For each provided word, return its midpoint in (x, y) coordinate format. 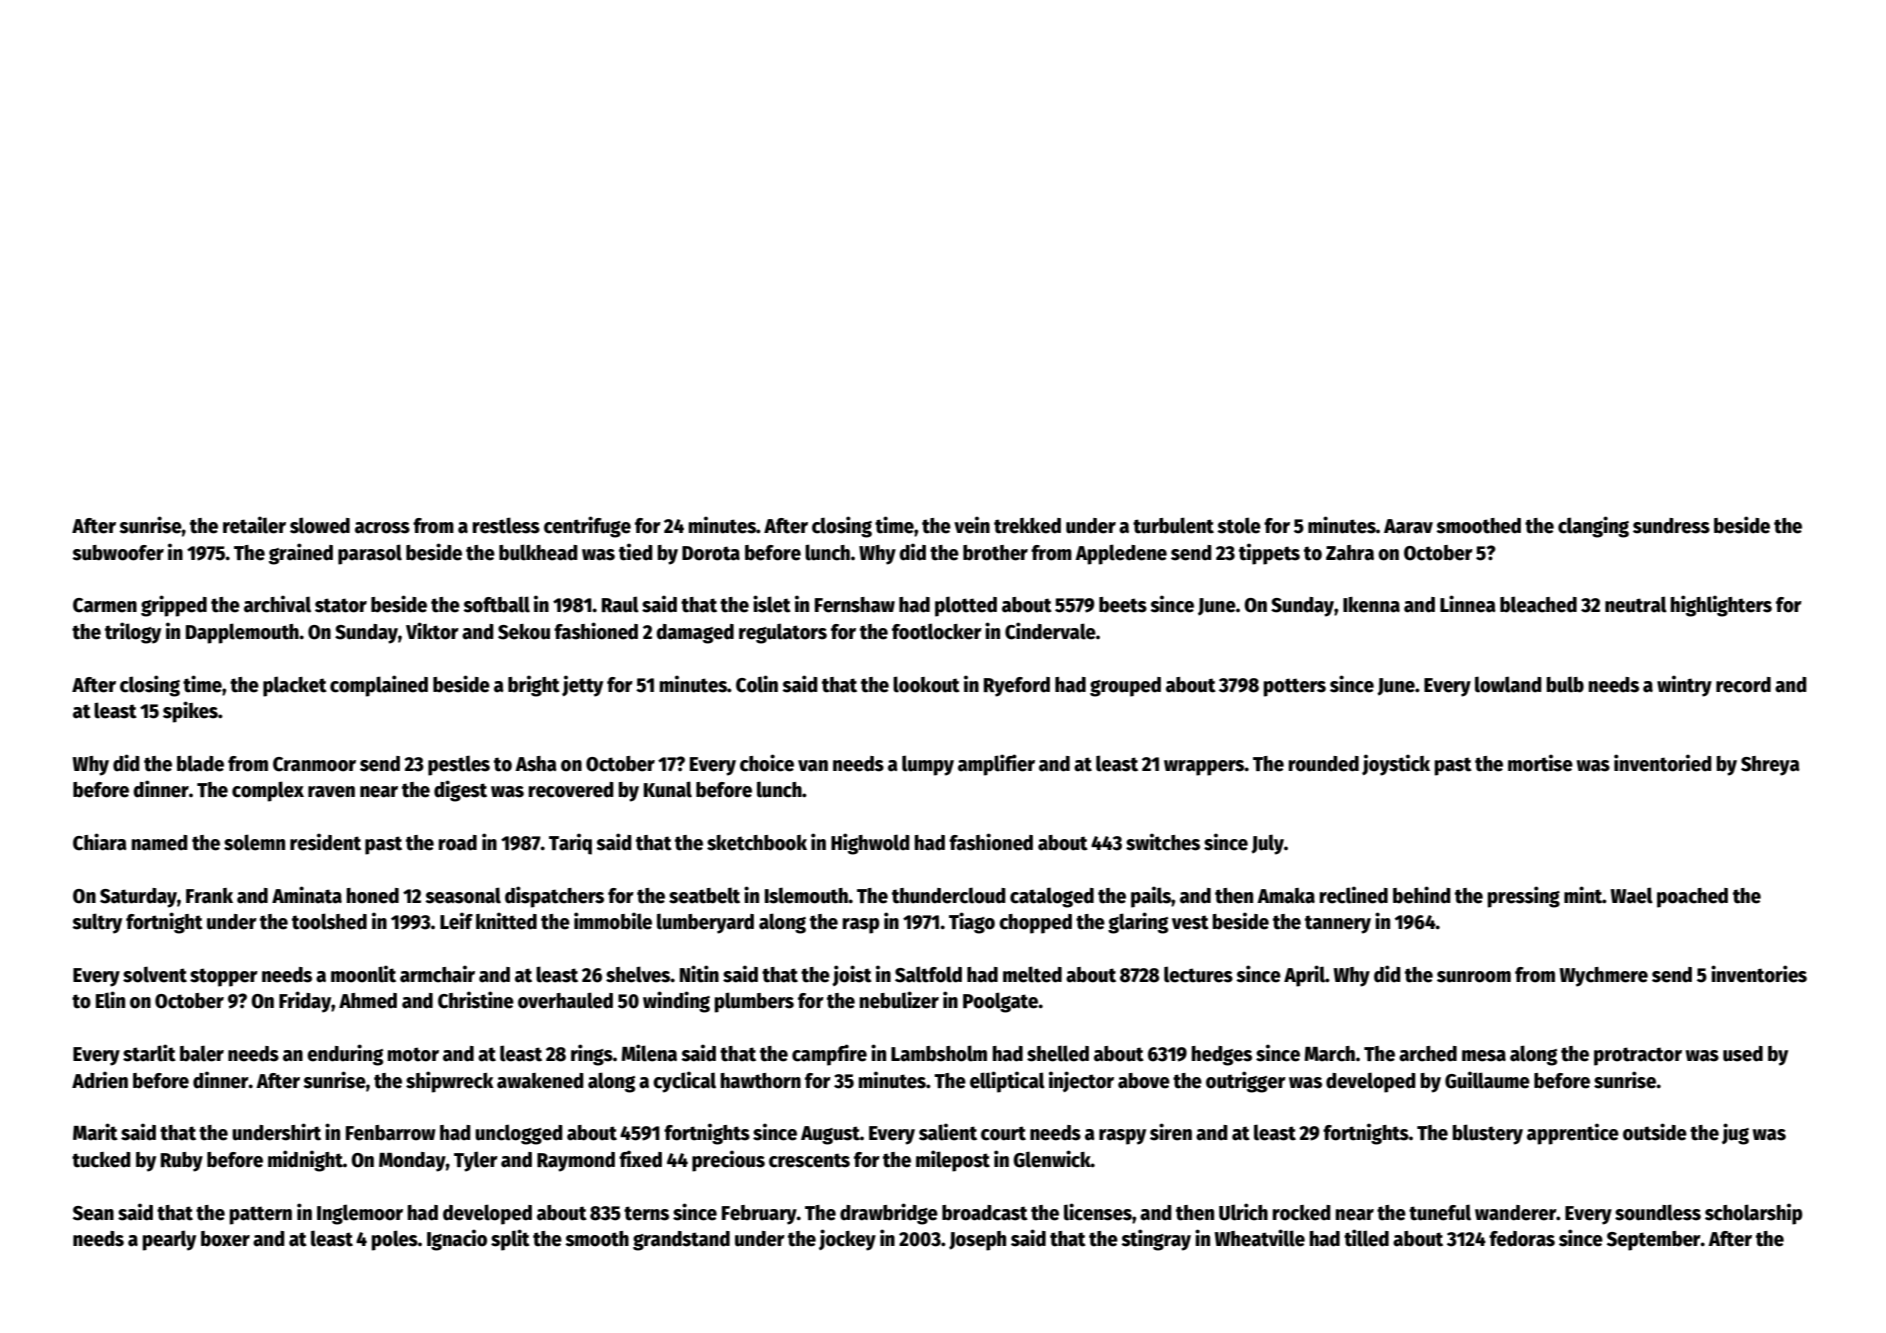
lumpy (928, 765)
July (1267, 844)
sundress (1671, 526)
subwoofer (118, 553)
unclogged (519, 1134)
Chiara (100, 842)
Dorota (711, 553)
